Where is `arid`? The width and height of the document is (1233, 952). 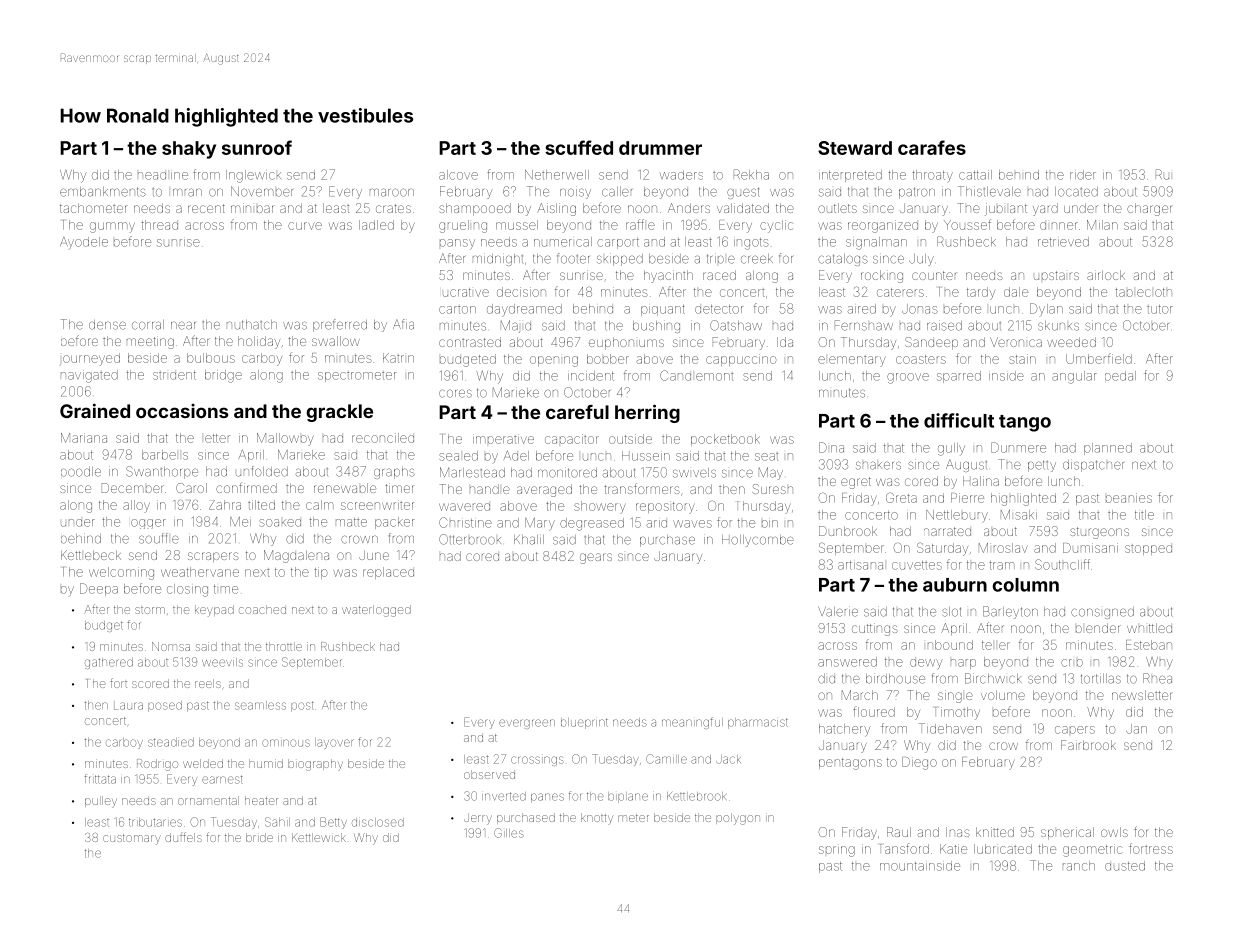 arid is located at coordinates (657, 524).
